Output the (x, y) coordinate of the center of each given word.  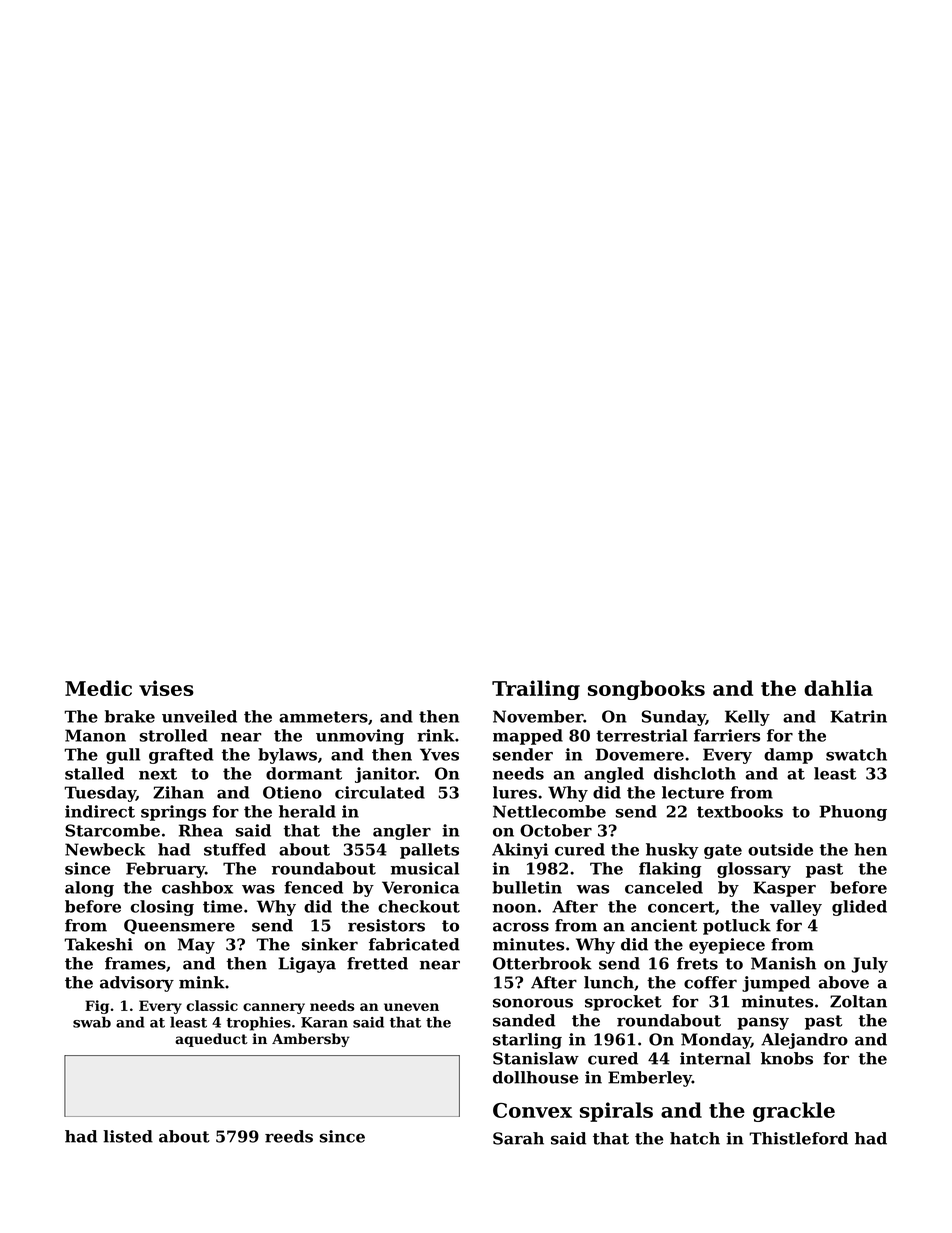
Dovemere (640, 754)
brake (130, 716)
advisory (137, 984)
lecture (693, 792)
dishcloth (695, 773)
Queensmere (179, 926)
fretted (377, 963)
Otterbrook (542, 963)
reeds (289, 1136)
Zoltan (858, 1001)
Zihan (178, 792)
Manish (783, 963)
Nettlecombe (549, 811)
